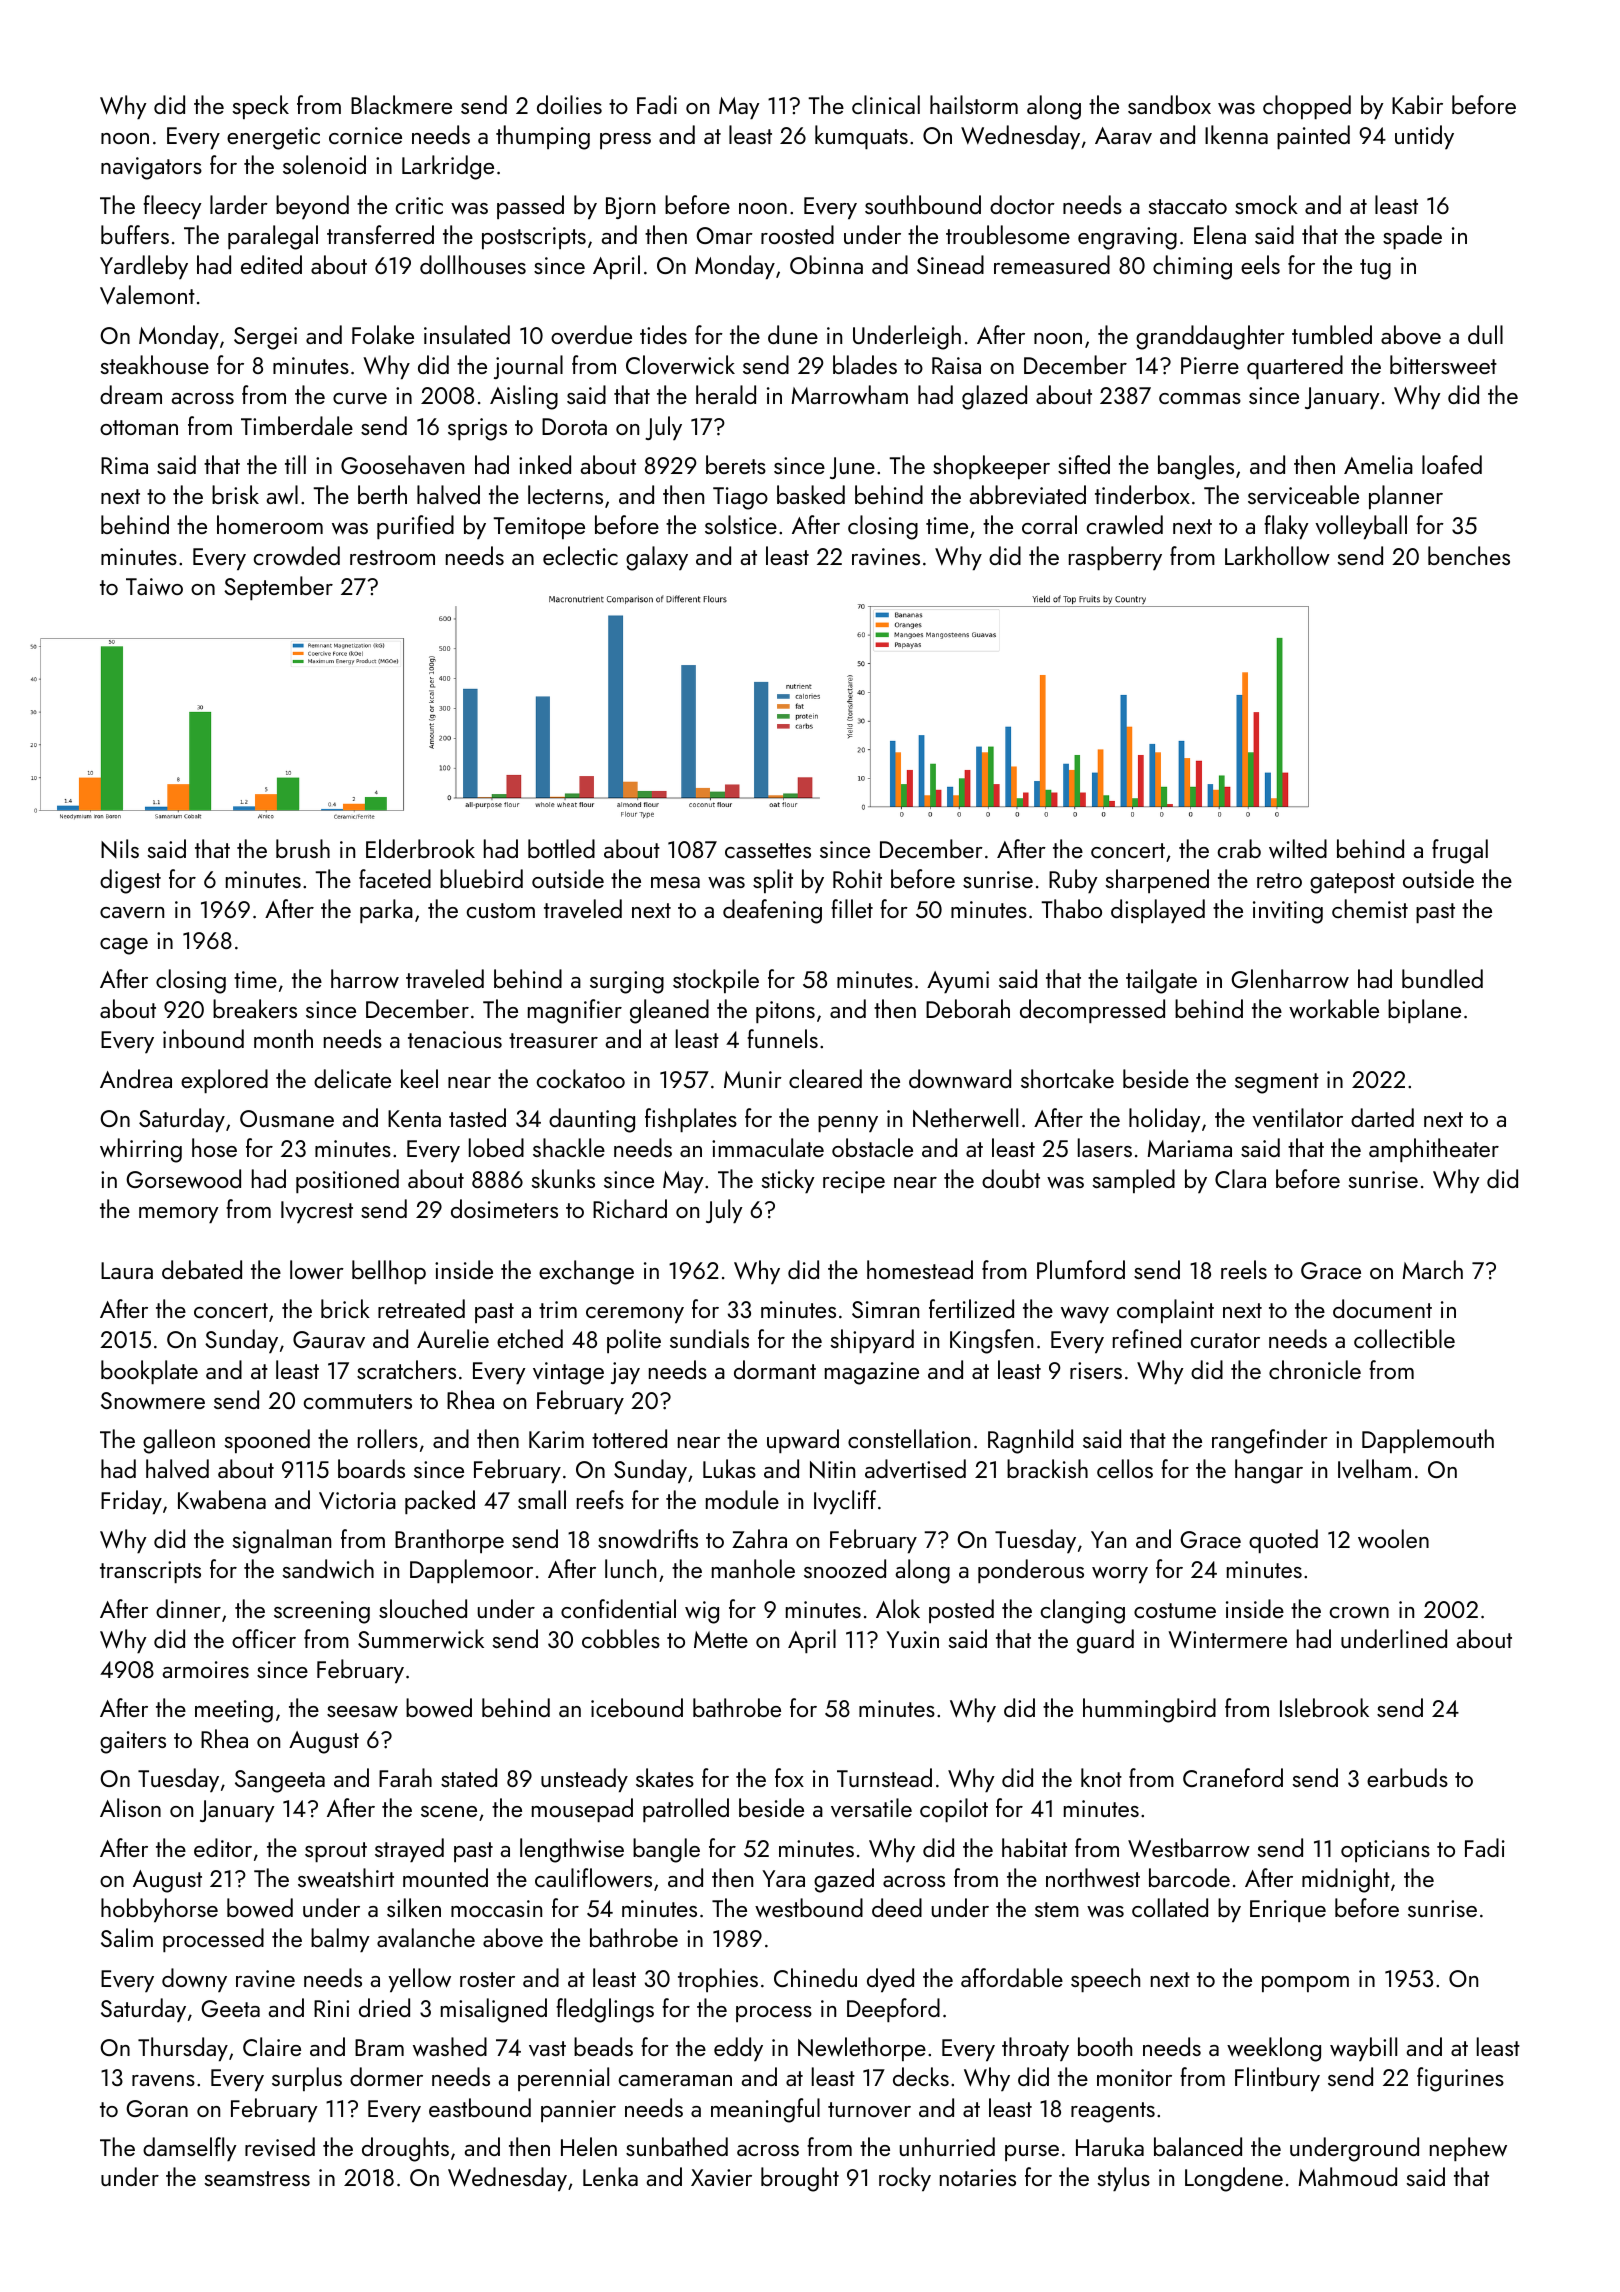  I want to click on droughts, so click(405, 2149).
